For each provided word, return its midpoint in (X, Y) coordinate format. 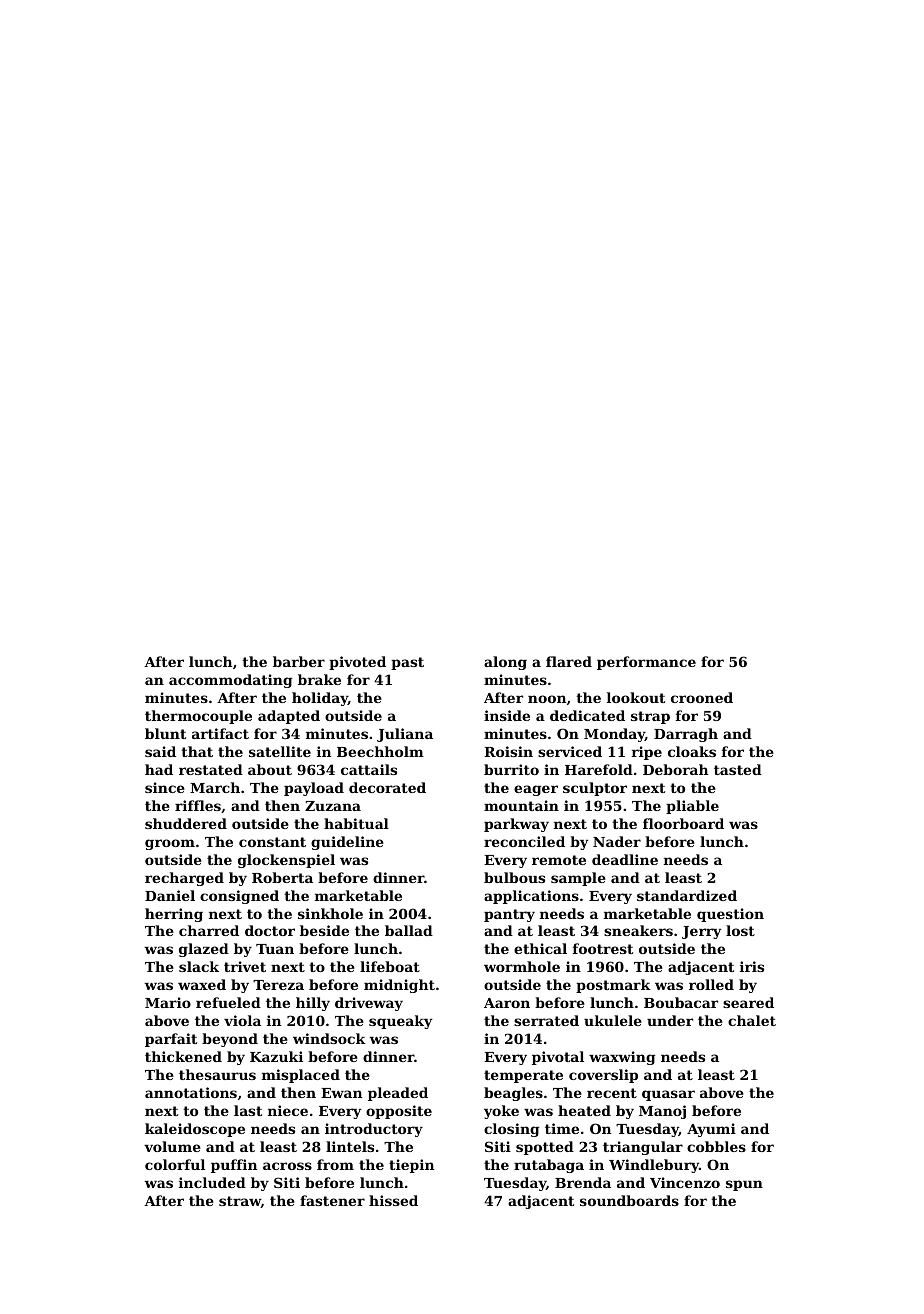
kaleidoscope (195, 1130)
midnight (399, 986)
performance (646, 663)
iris (752, 966)
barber (299, 661)
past (407, 663)
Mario (168, 1002)
